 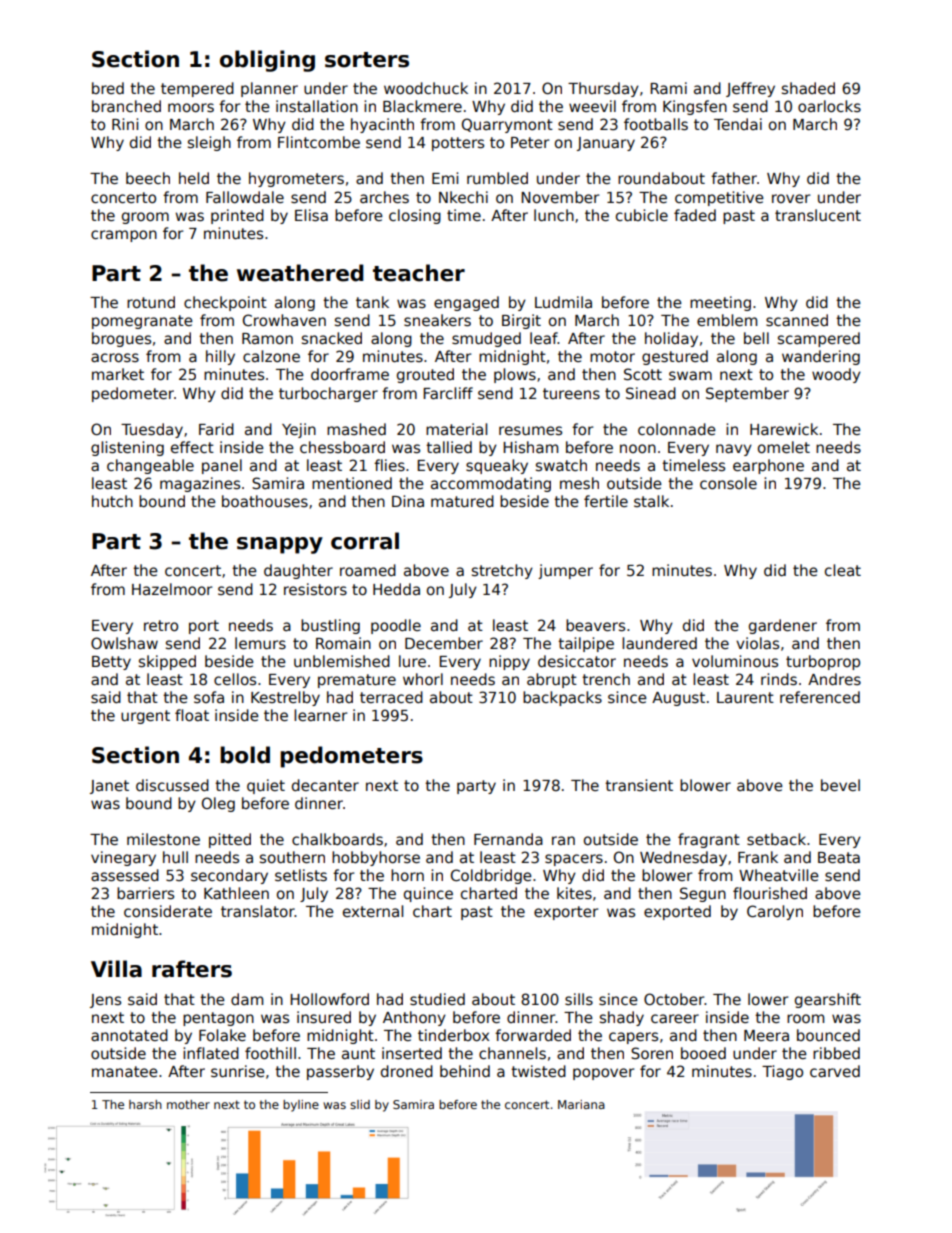 I want to click on plows, so click(x=515, y=375).
